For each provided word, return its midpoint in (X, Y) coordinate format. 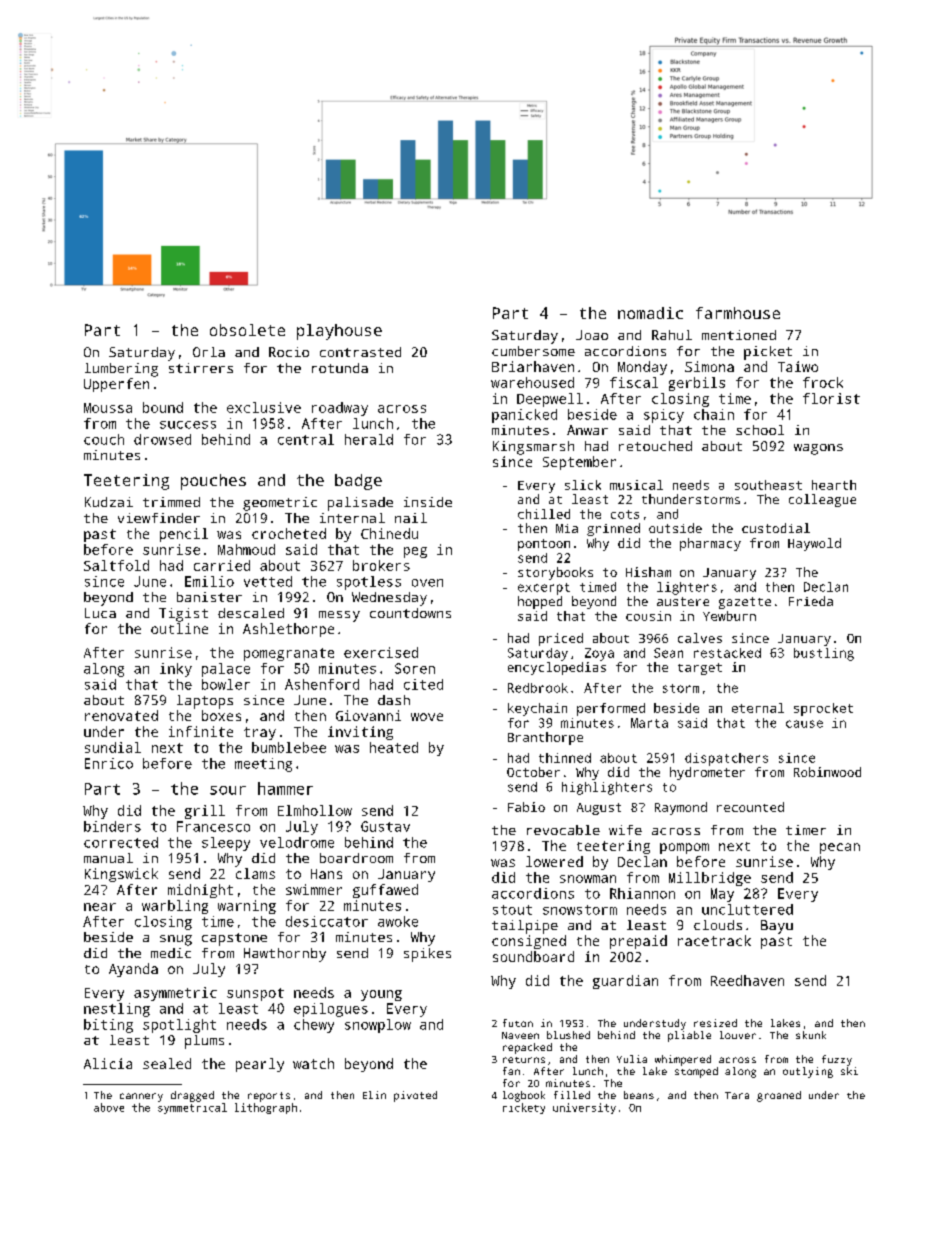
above (109, 1107)
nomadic (650, 313)
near (100, 907)
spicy (664, 416)
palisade (360, 504)
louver (738, 1035)
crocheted (289, 533)
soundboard (533, 956)
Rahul (672, 335)
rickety (524, 1108)
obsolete (247, 330)
